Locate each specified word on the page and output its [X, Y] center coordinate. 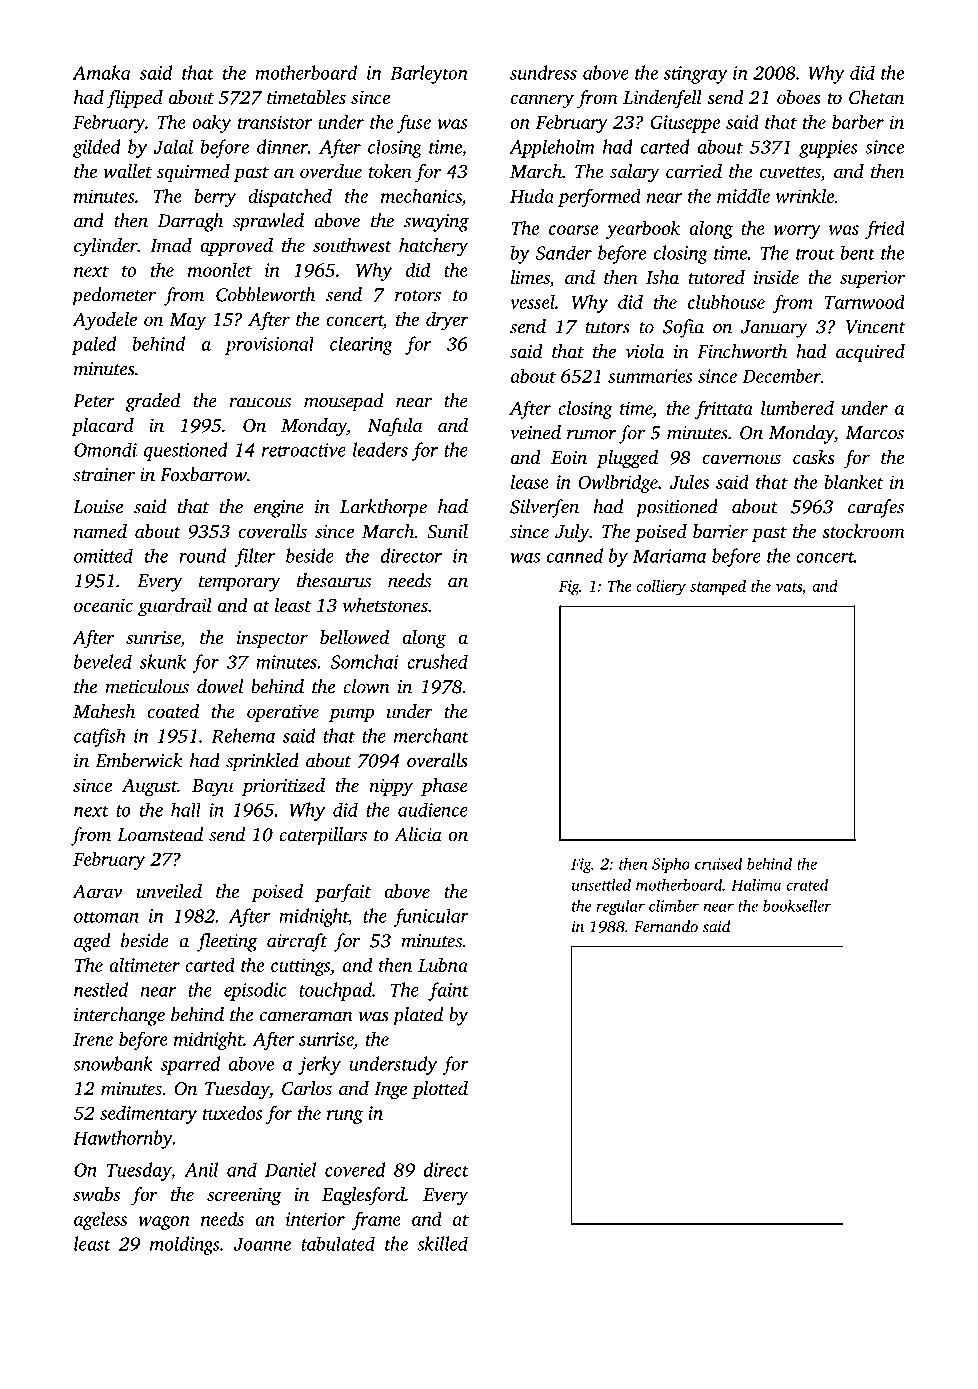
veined [535, 432]
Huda [532, 195]
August [149, 788]
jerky [319, 1065]
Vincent [876, 327]
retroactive [303, 450]
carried [694, 171]
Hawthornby [123, 1139]
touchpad [335, 991]
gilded [97, 148]
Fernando [666, 926]
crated [807, 884]
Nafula [394, 427]
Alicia [418, 834]
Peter [94, 401]
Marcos [874, 433]
